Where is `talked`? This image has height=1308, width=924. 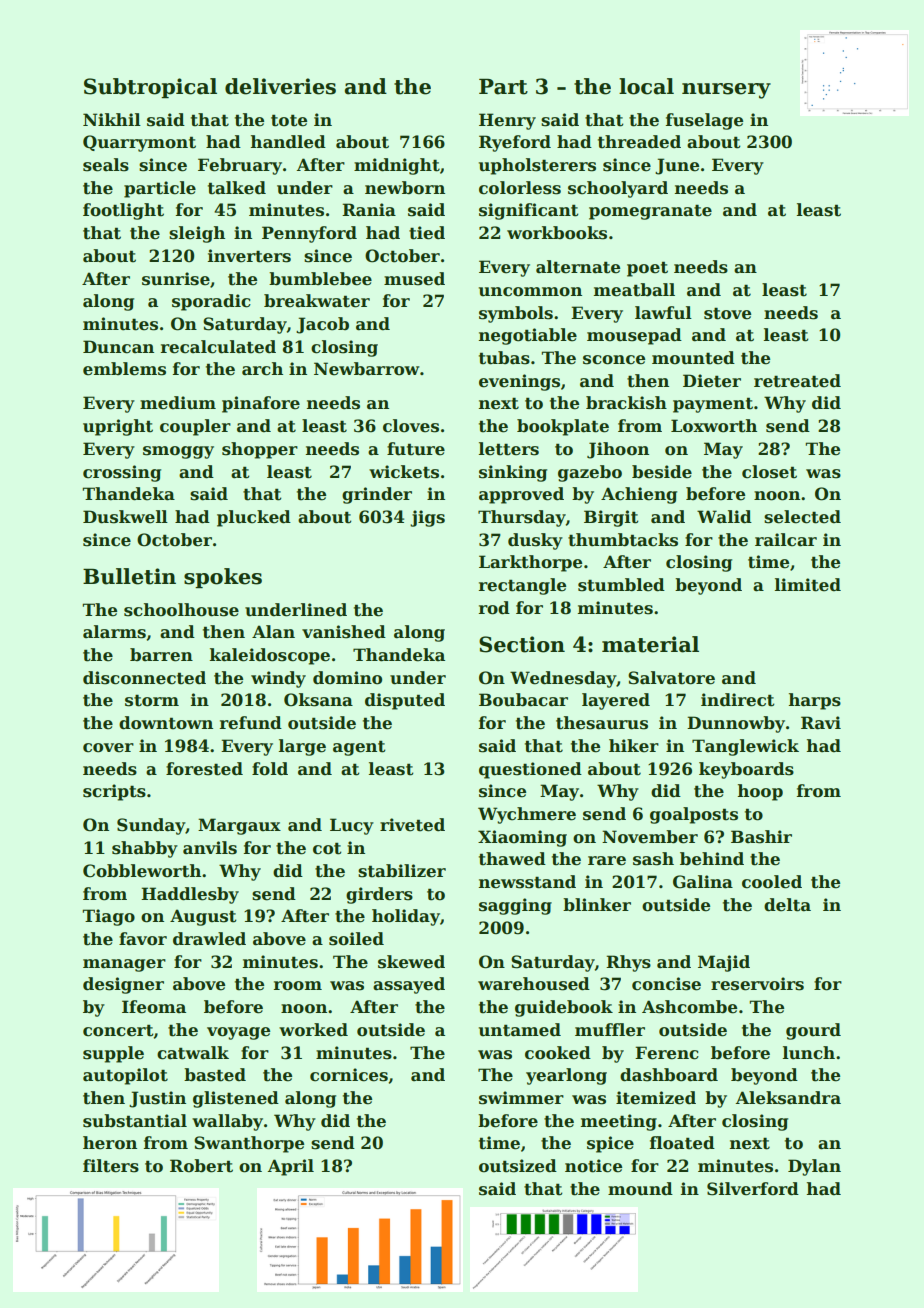 talked is located at coordinates (237, 188).
